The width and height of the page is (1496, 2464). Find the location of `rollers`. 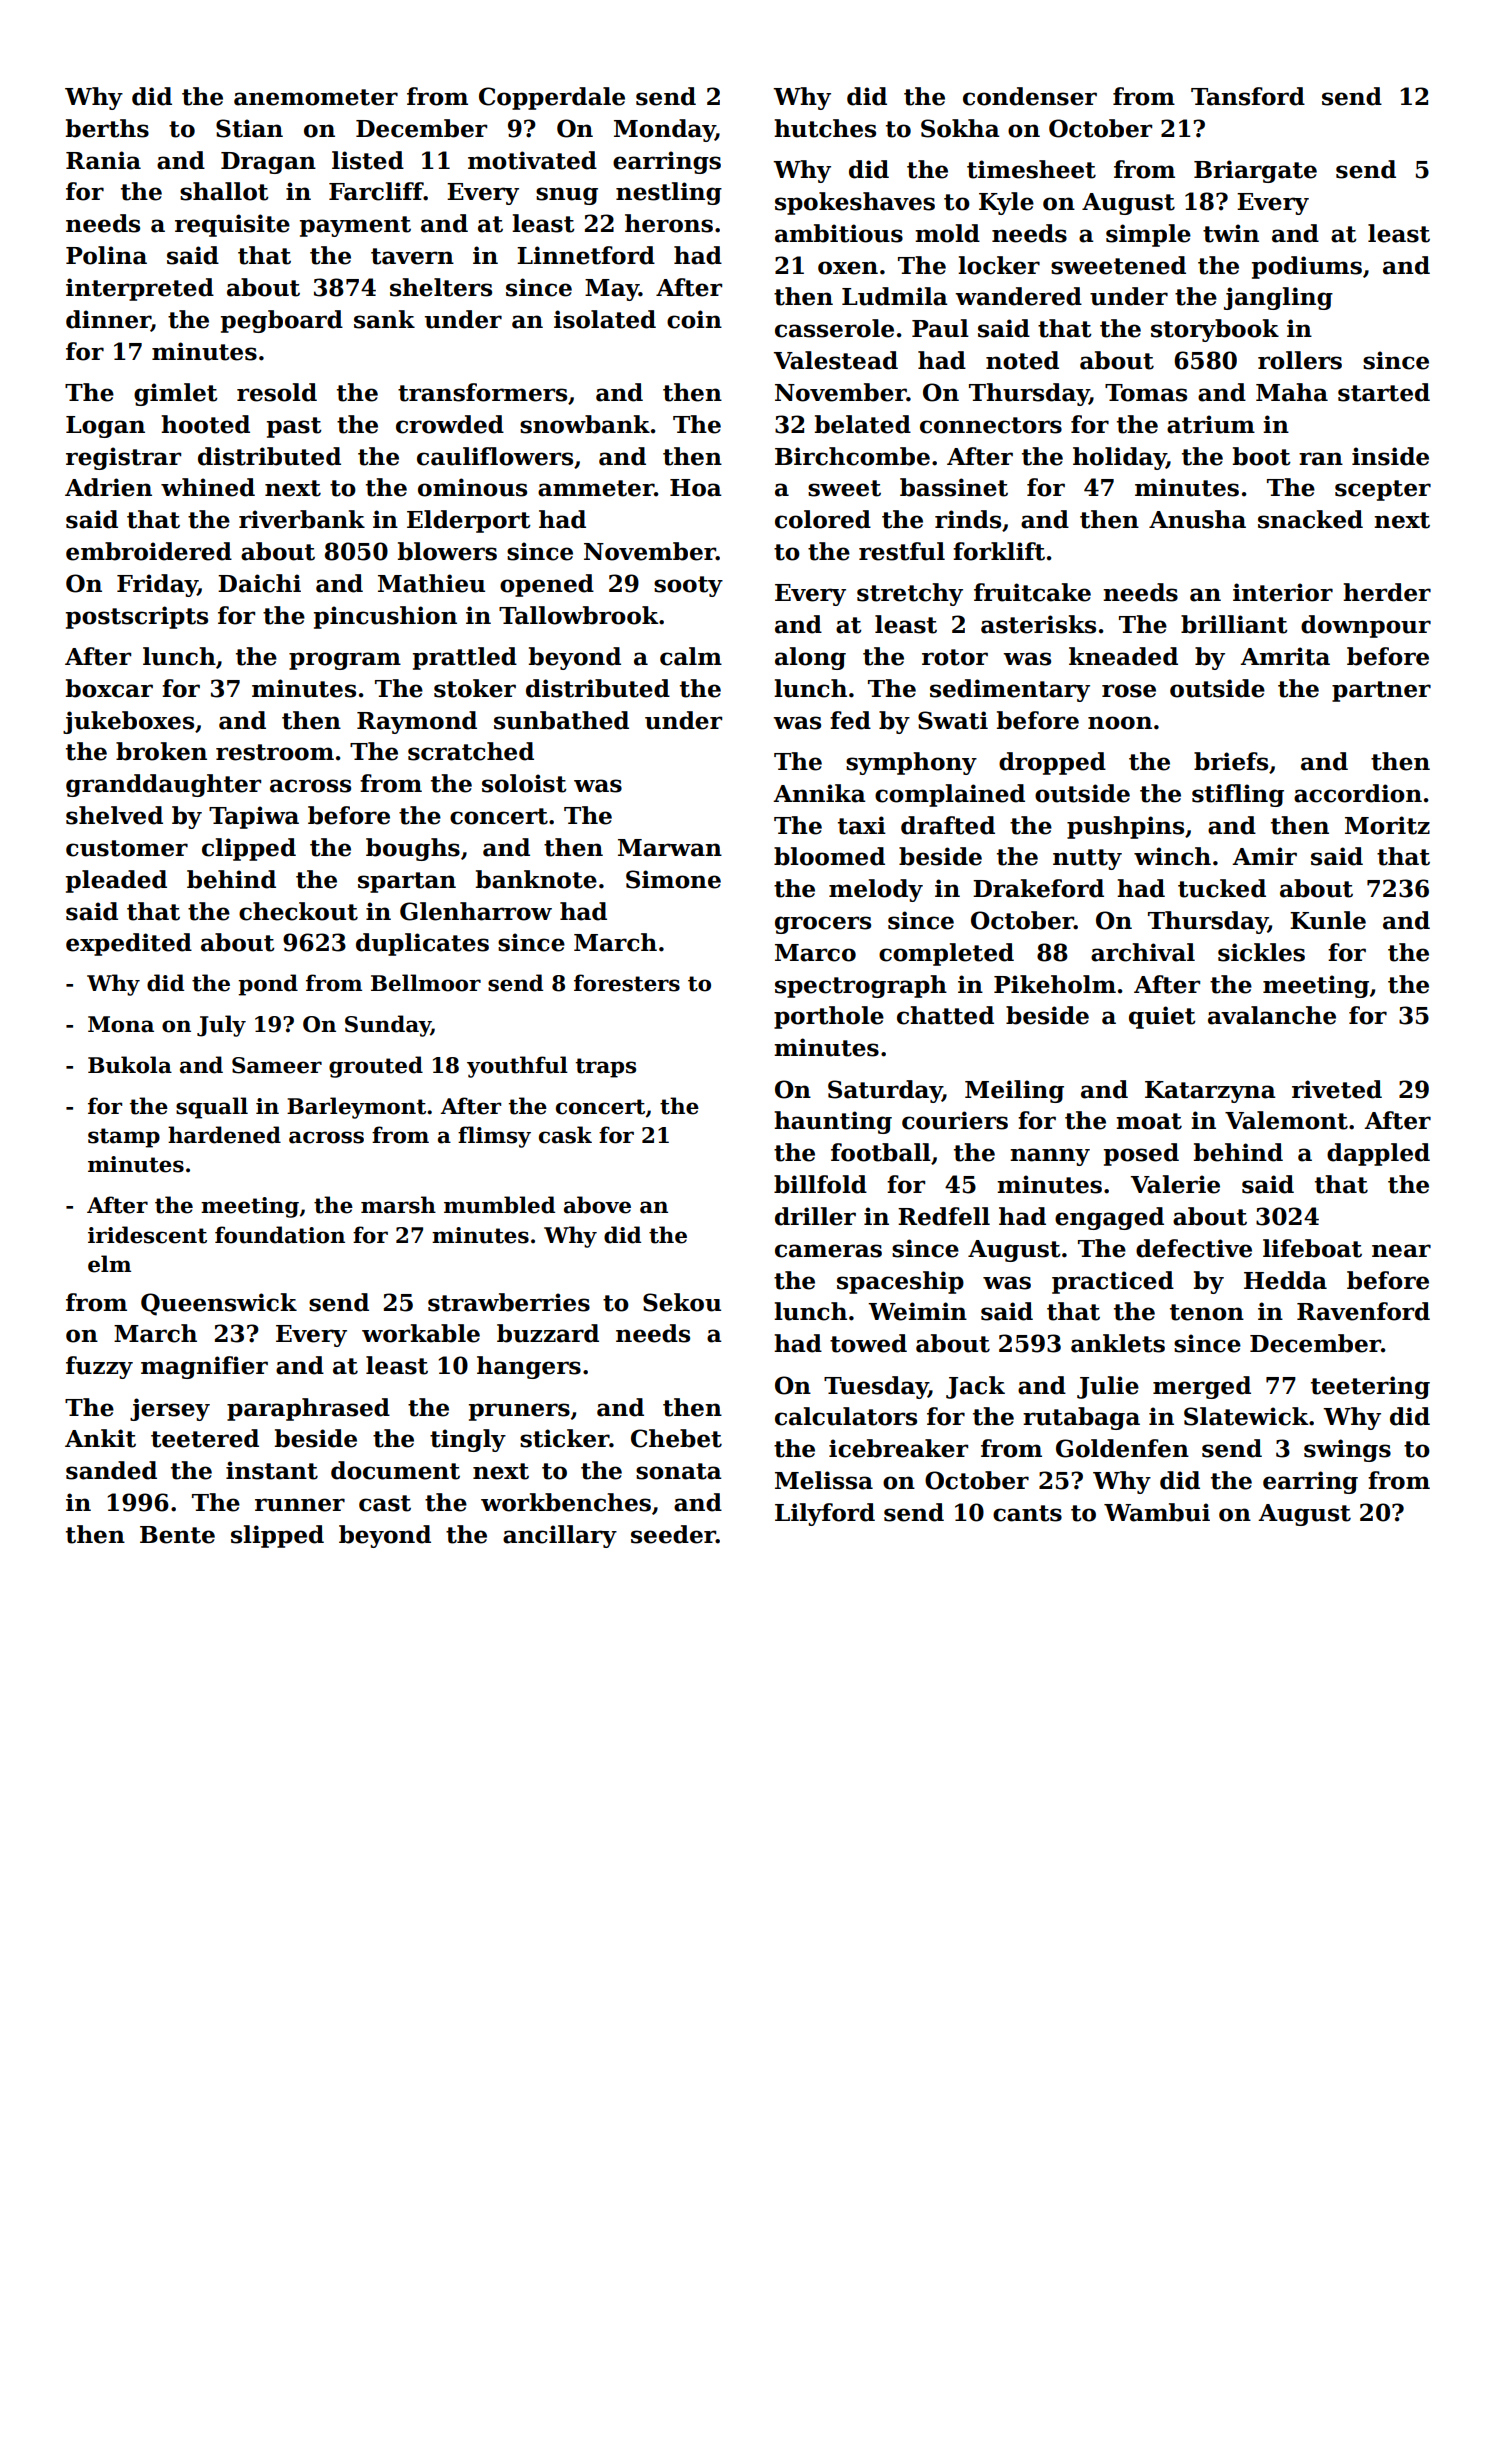

rollers is located at coordinates (1300, 360).
